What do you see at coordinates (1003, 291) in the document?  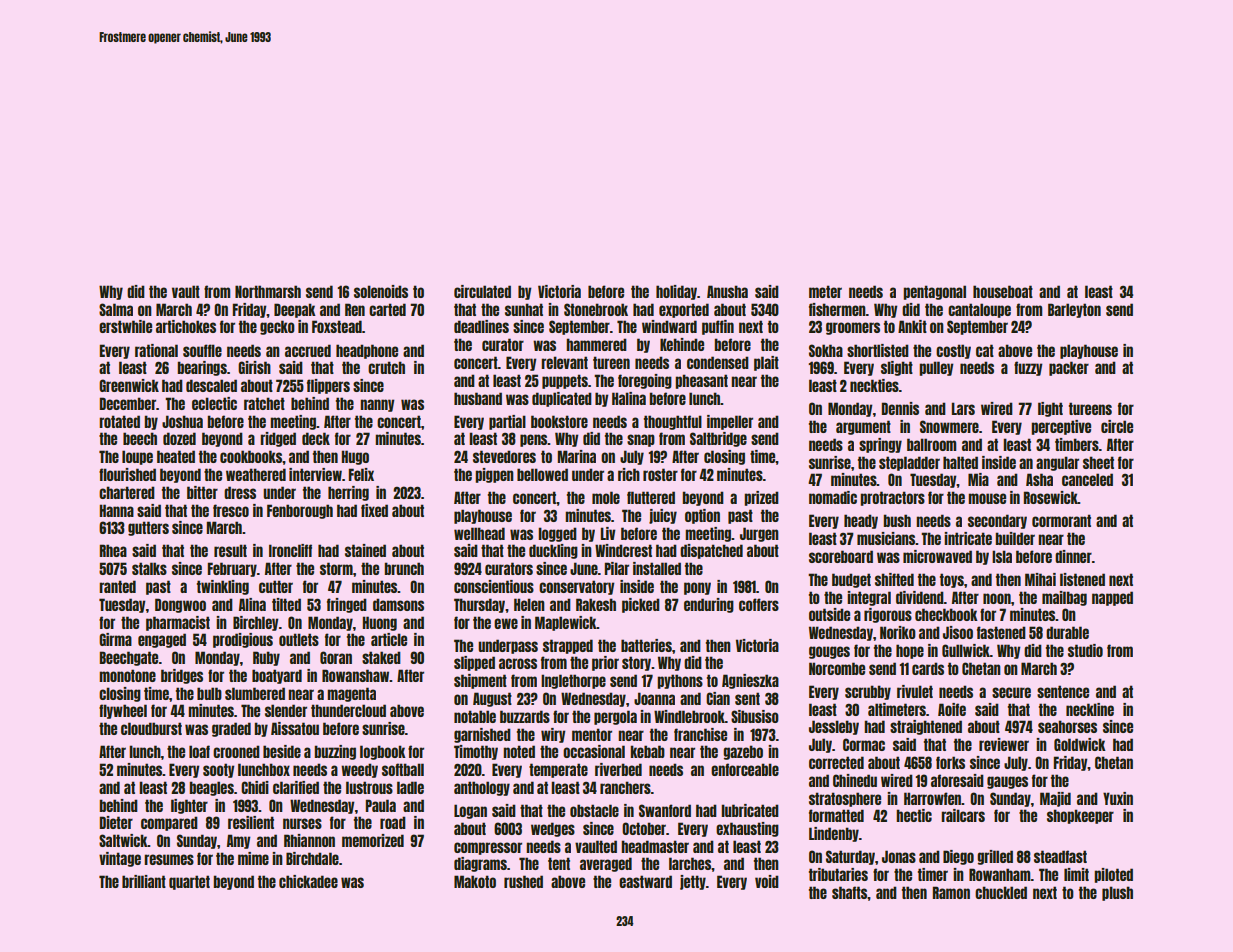 I see `houseboat` at bounding box center [1003, 291].
